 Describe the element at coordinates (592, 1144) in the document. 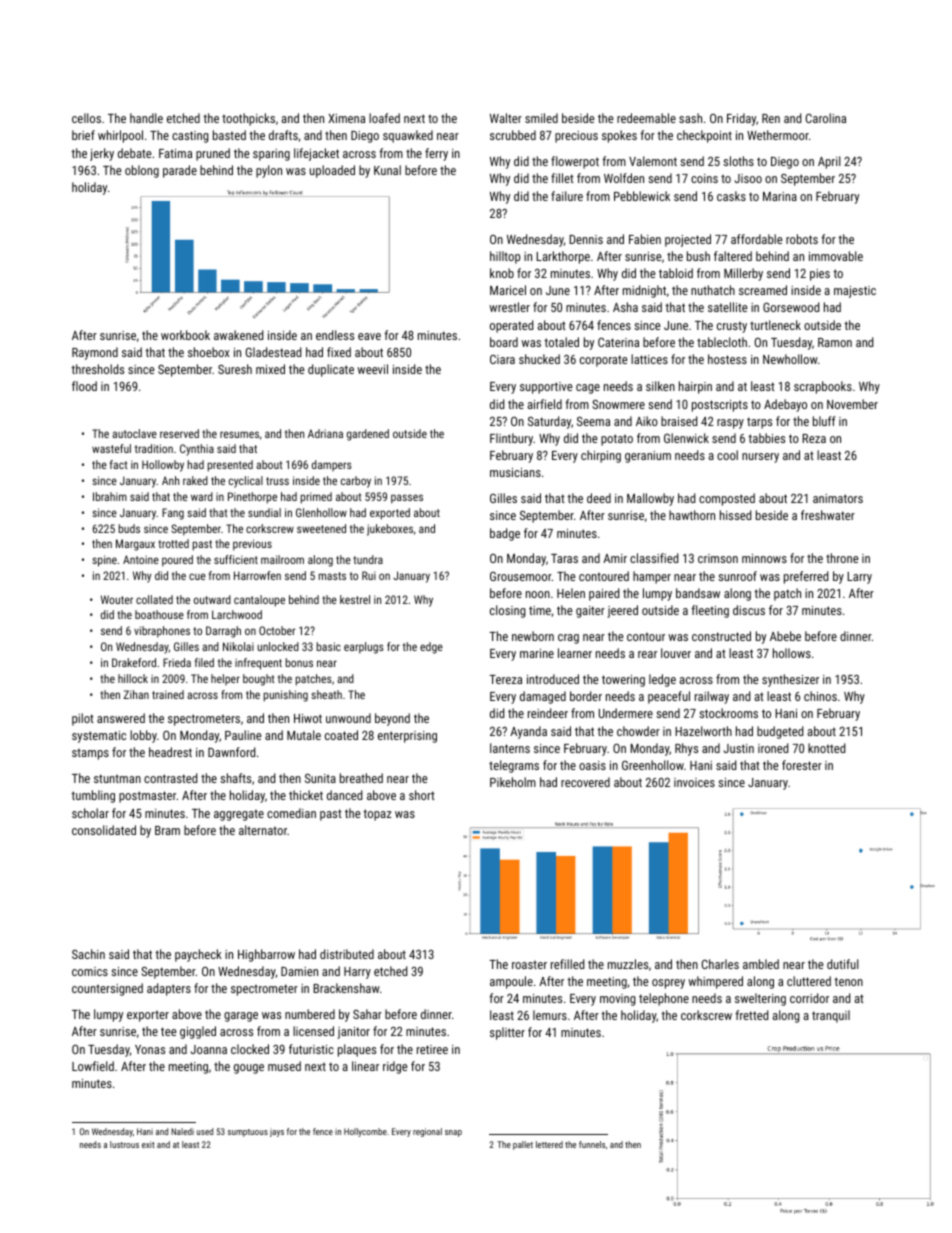

I see `funnels` at that location.
